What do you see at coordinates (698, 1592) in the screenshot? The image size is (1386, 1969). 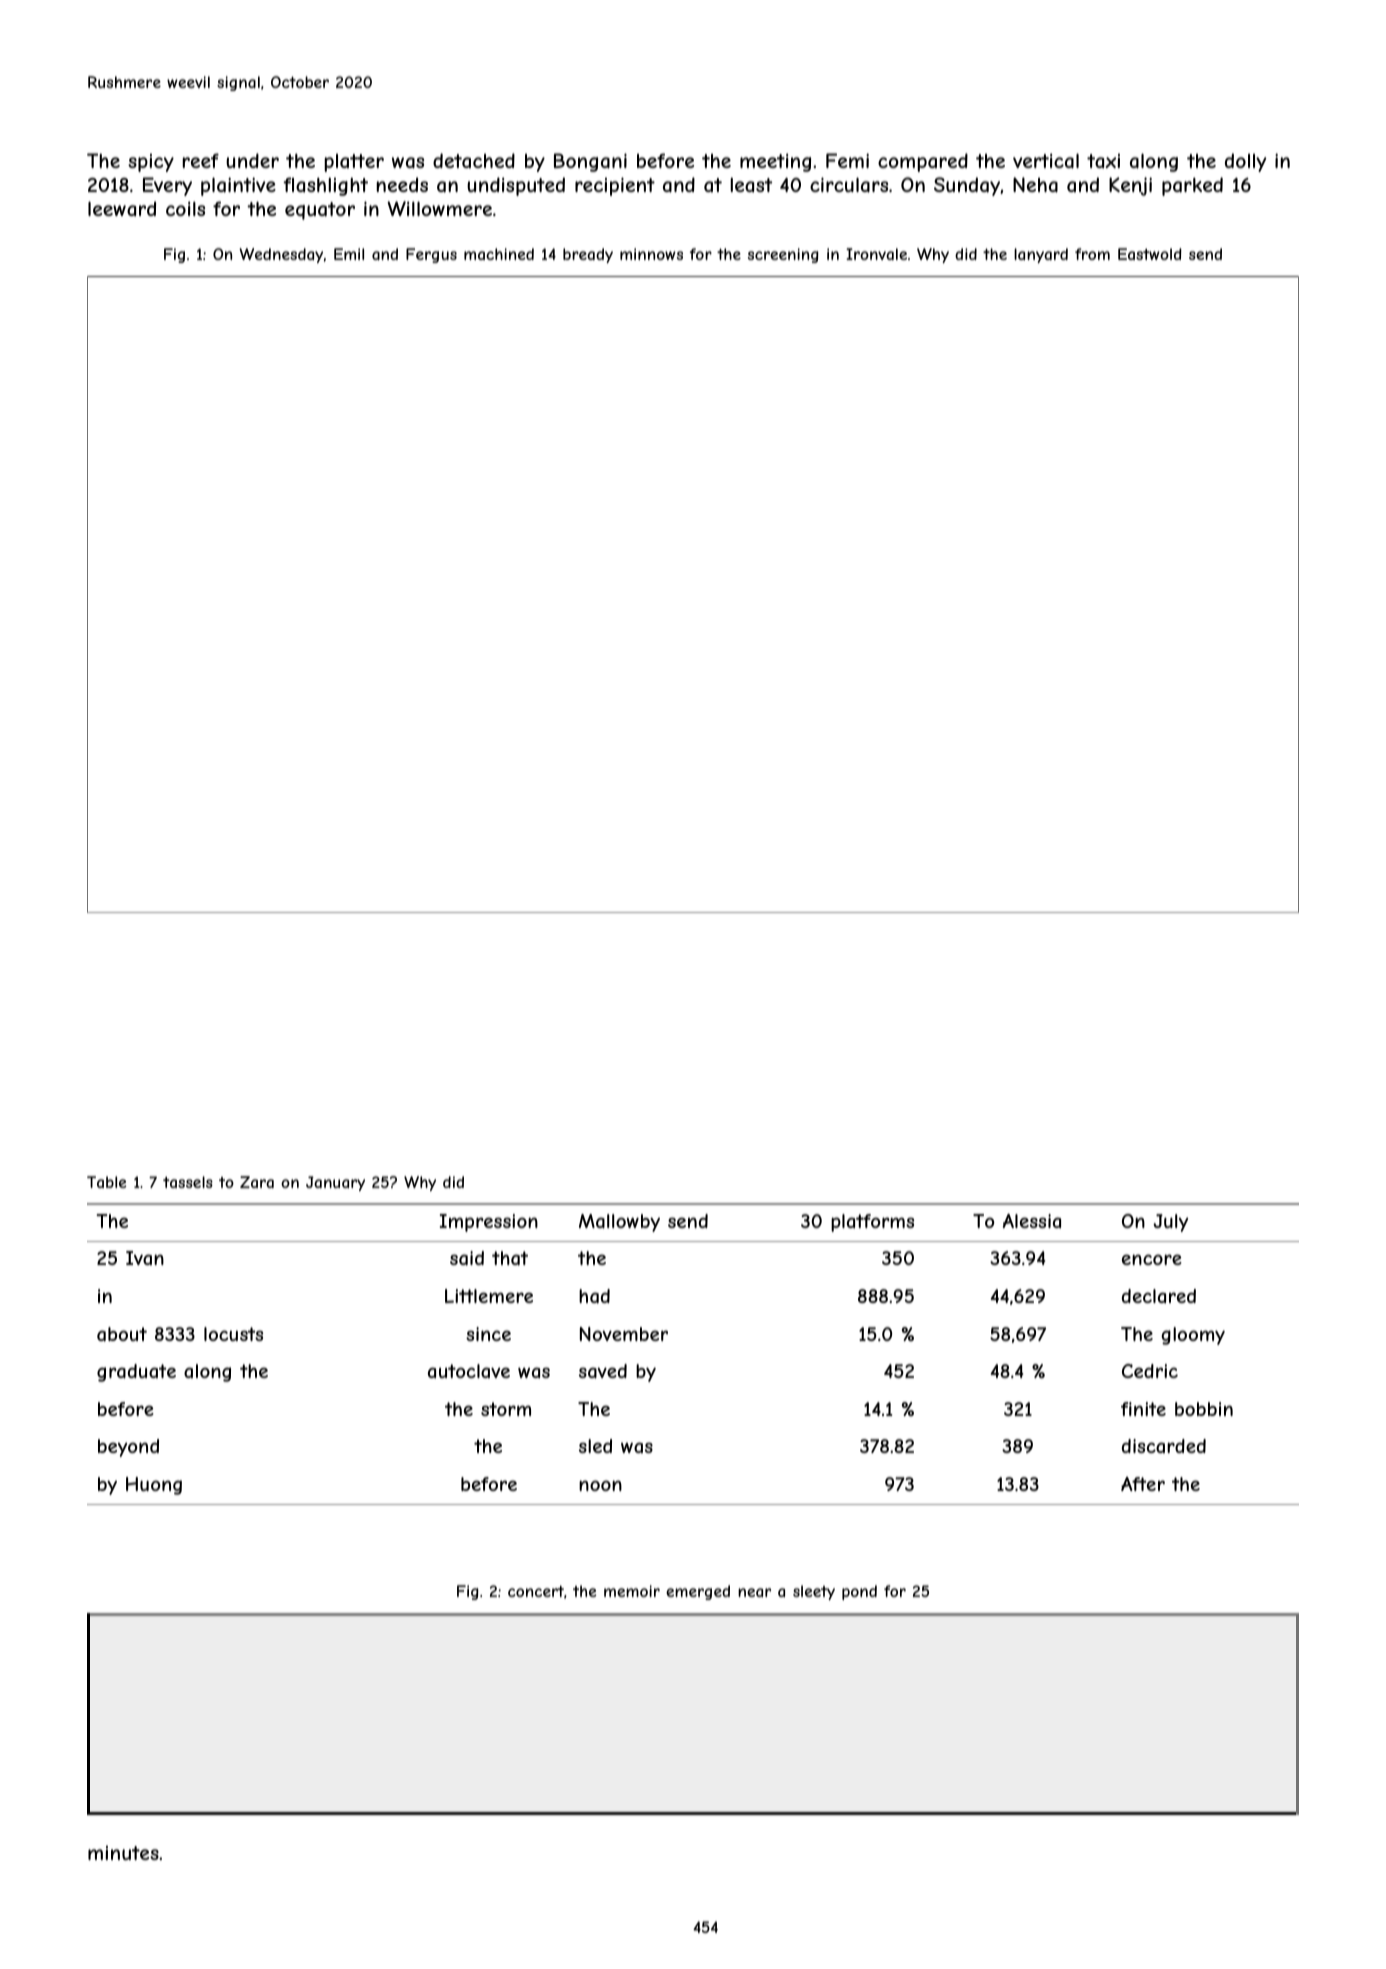 I see `emerged` at bounding box center [698, 1592].
